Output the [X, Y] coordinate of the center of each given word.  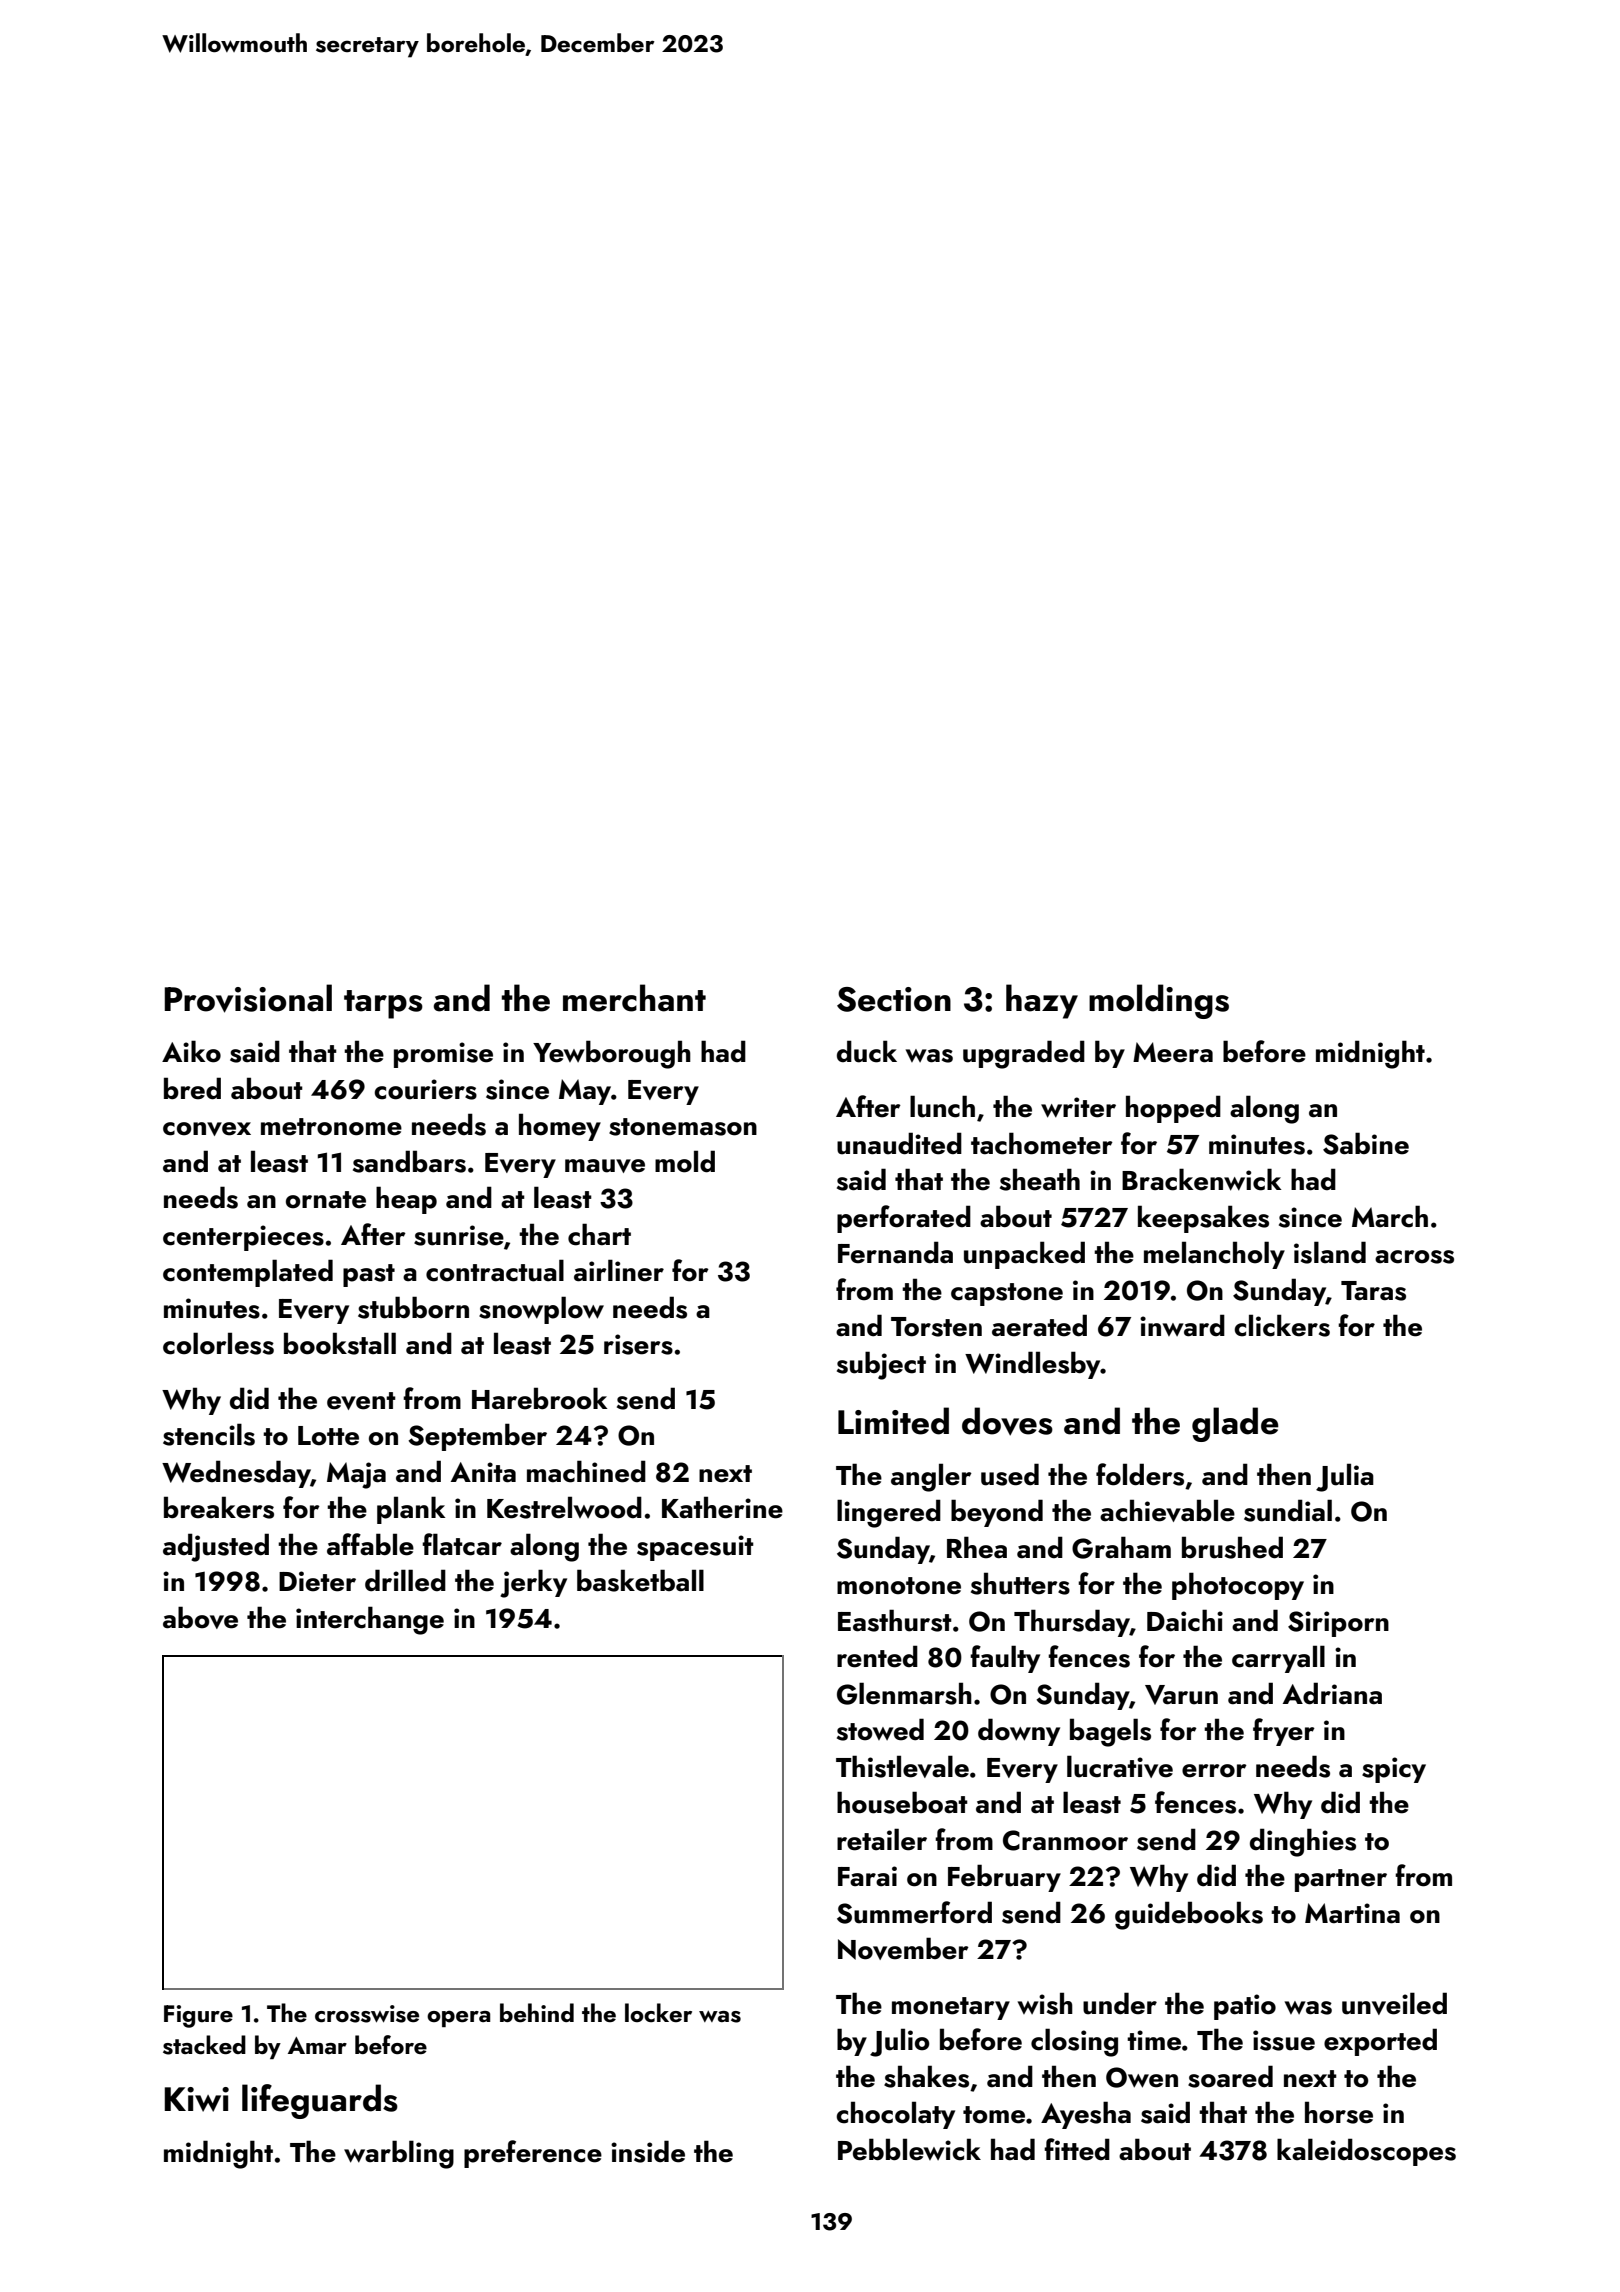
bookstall [340, 1343]
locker [658, 2012]
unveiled [1394, 2003]
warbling [399, 2154]
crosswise [367, 2014]
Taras [1373, 1291]
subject [881, 1365]
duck [867, 1051]
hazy [1042, 1001]
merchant [634, 998]
